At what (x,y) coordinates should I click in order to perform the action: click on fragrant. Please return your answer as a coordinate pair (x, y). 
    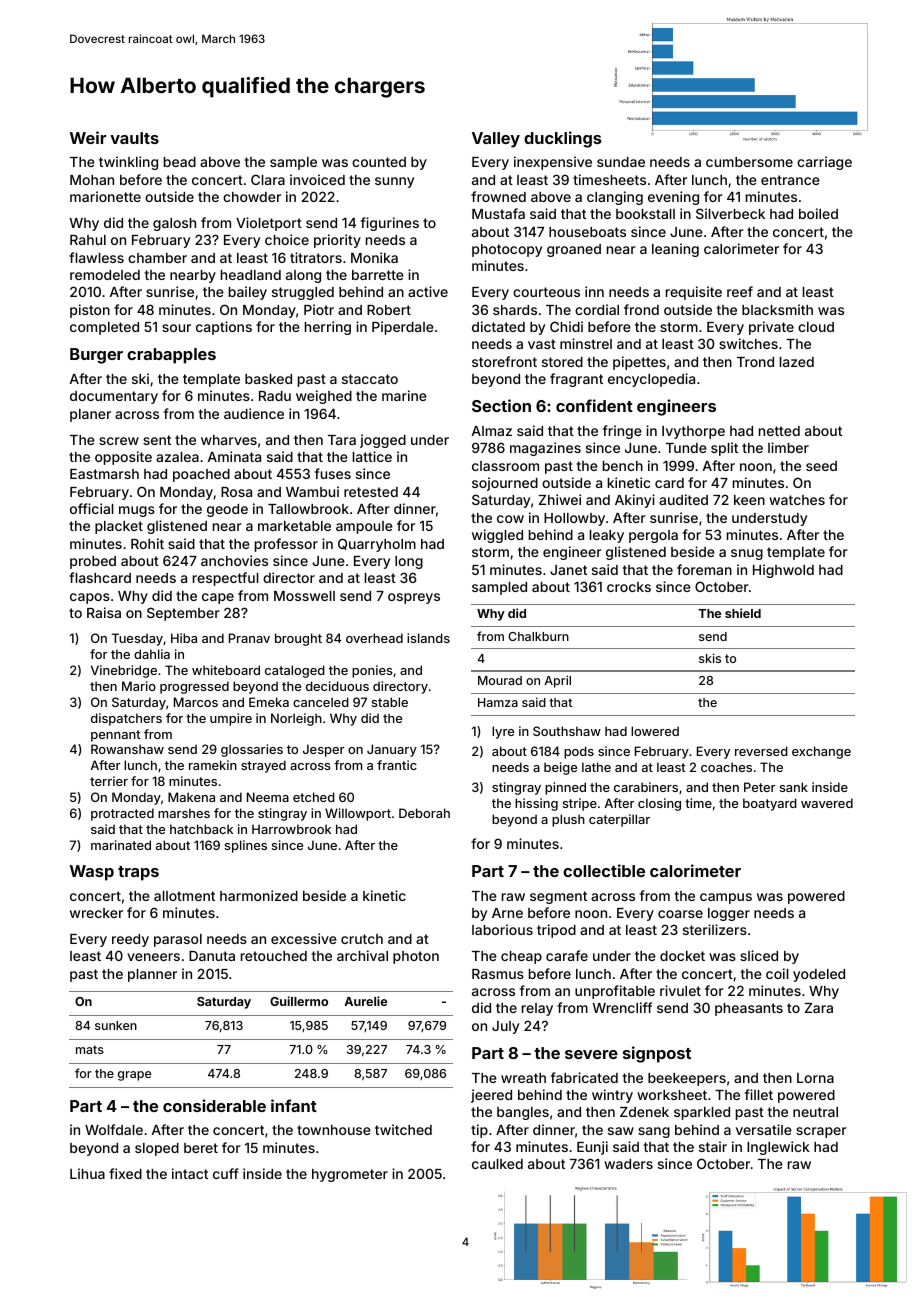
    Looking at the image, I should click on (576, 380).
